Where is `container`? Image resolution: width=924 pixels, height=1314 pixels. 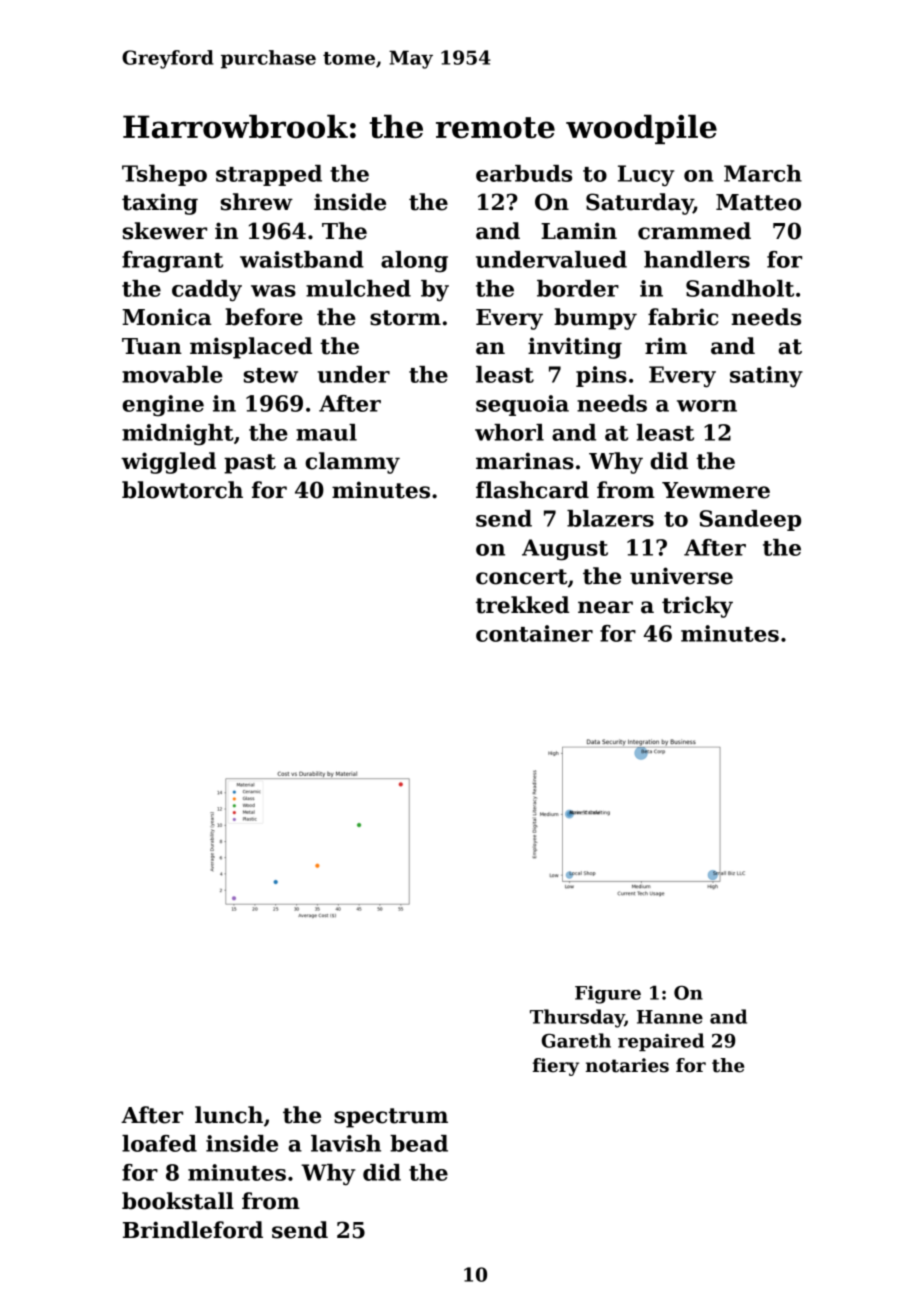 container is located at coordinates (534, 633).
